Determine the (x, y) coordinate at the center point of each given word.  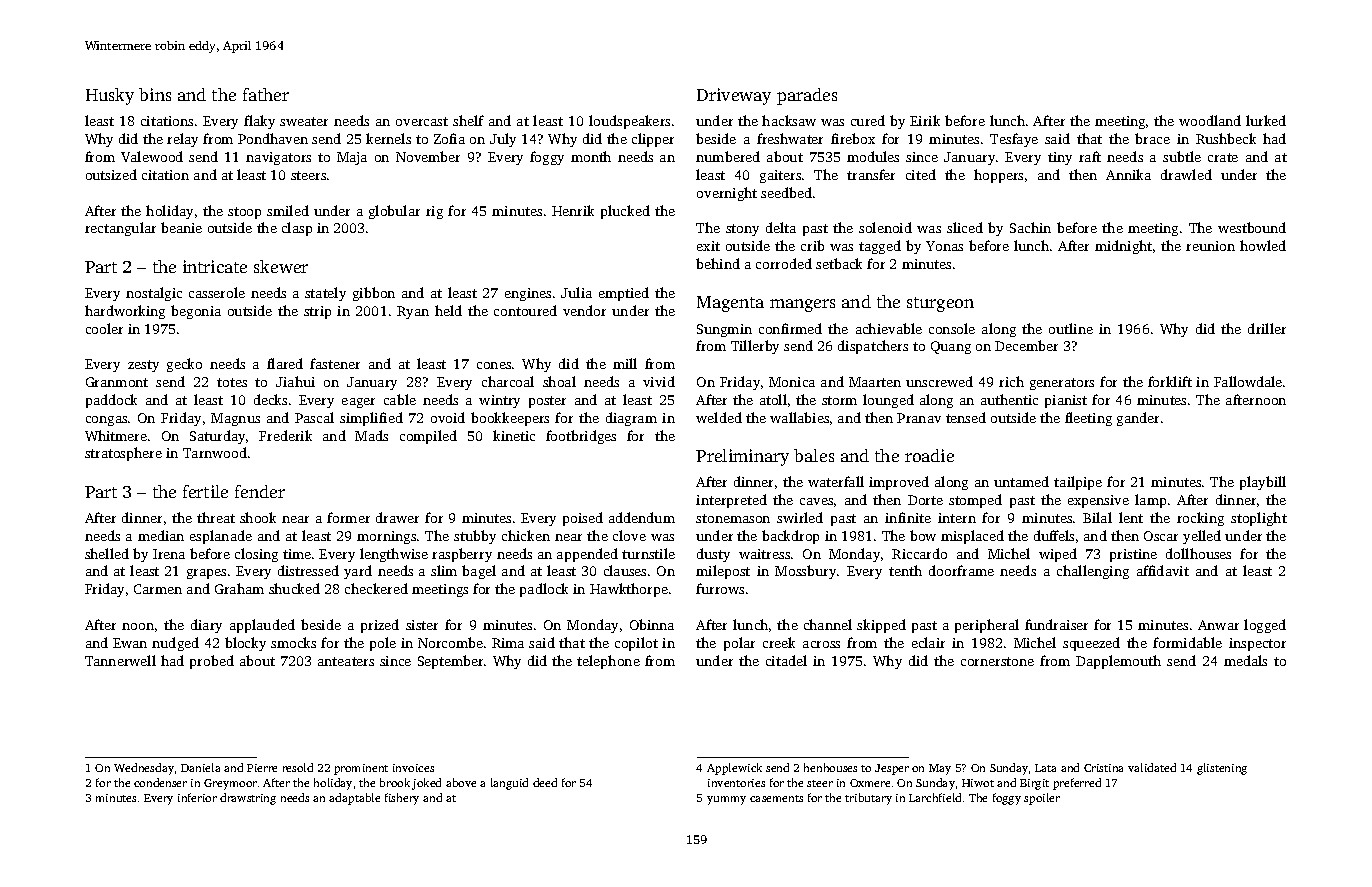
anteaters (346, 661)
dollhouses (1198, 553)
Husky (110, 96)
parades (807, 96)
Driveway (734, 96)
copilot (636, 644)
